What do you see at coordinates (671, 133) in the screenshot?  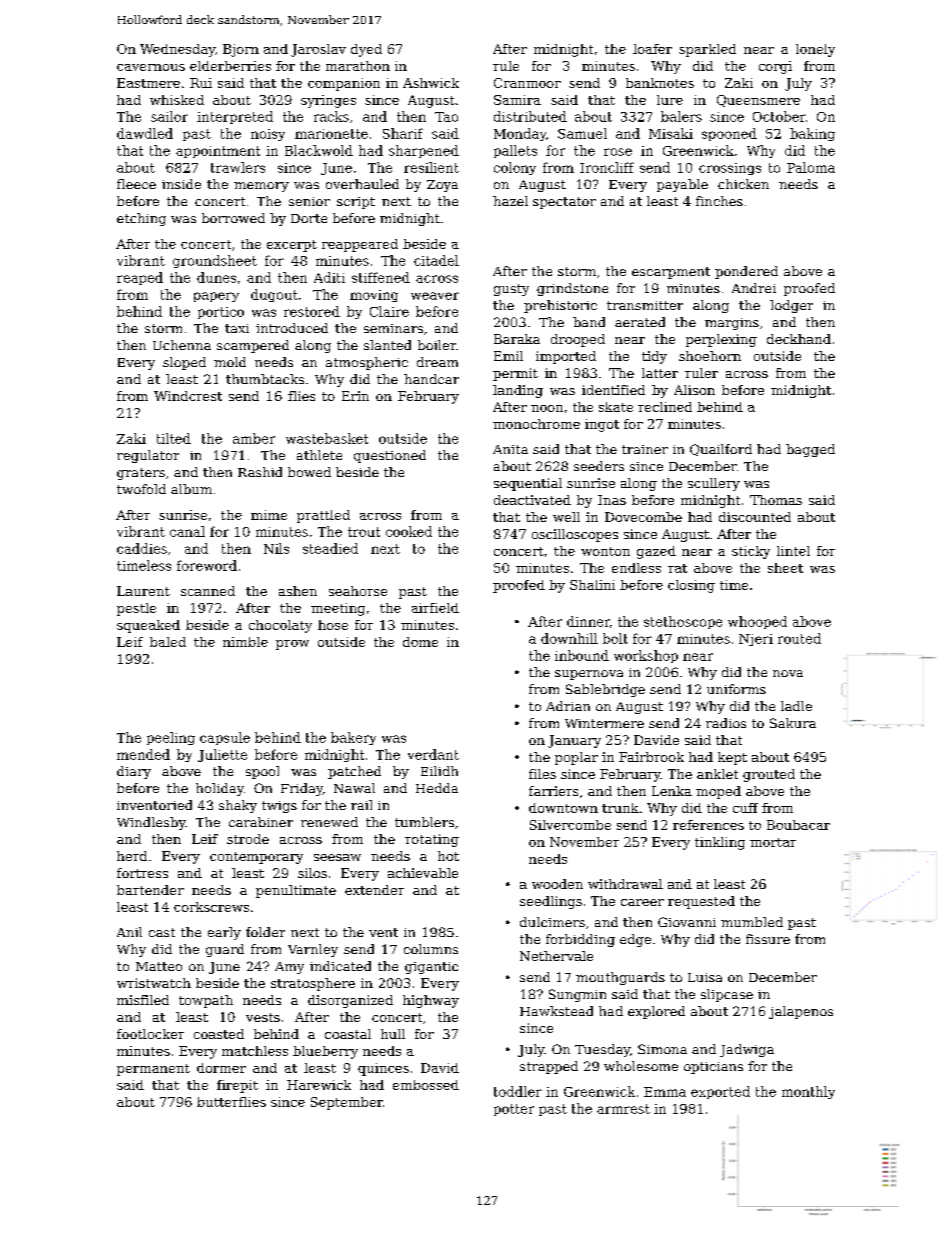 I see `Misaki` at bounding box center [671, 133].
